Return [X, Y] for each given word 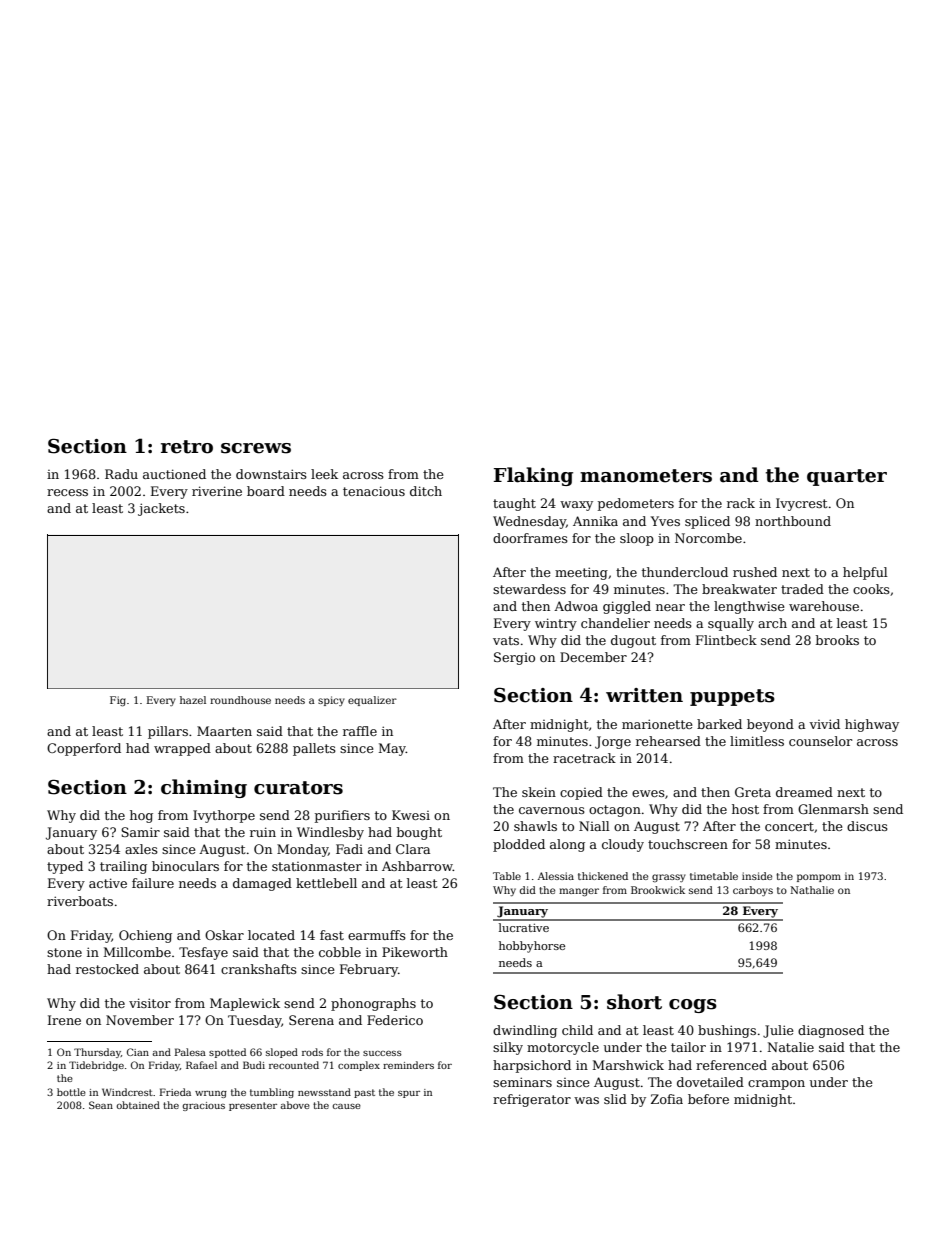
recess [67, 492]
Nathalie [812, 890]
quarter [847, 477]
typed [65, 867]
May [392, 749]
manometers [646, 476]
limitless [757, 741]
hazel [193, 700]
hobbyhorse [532, 947]
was [586, 1100]
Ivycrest [801, 504]
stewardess [529, 589]
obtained [138, 1105]
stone [64, 952]
